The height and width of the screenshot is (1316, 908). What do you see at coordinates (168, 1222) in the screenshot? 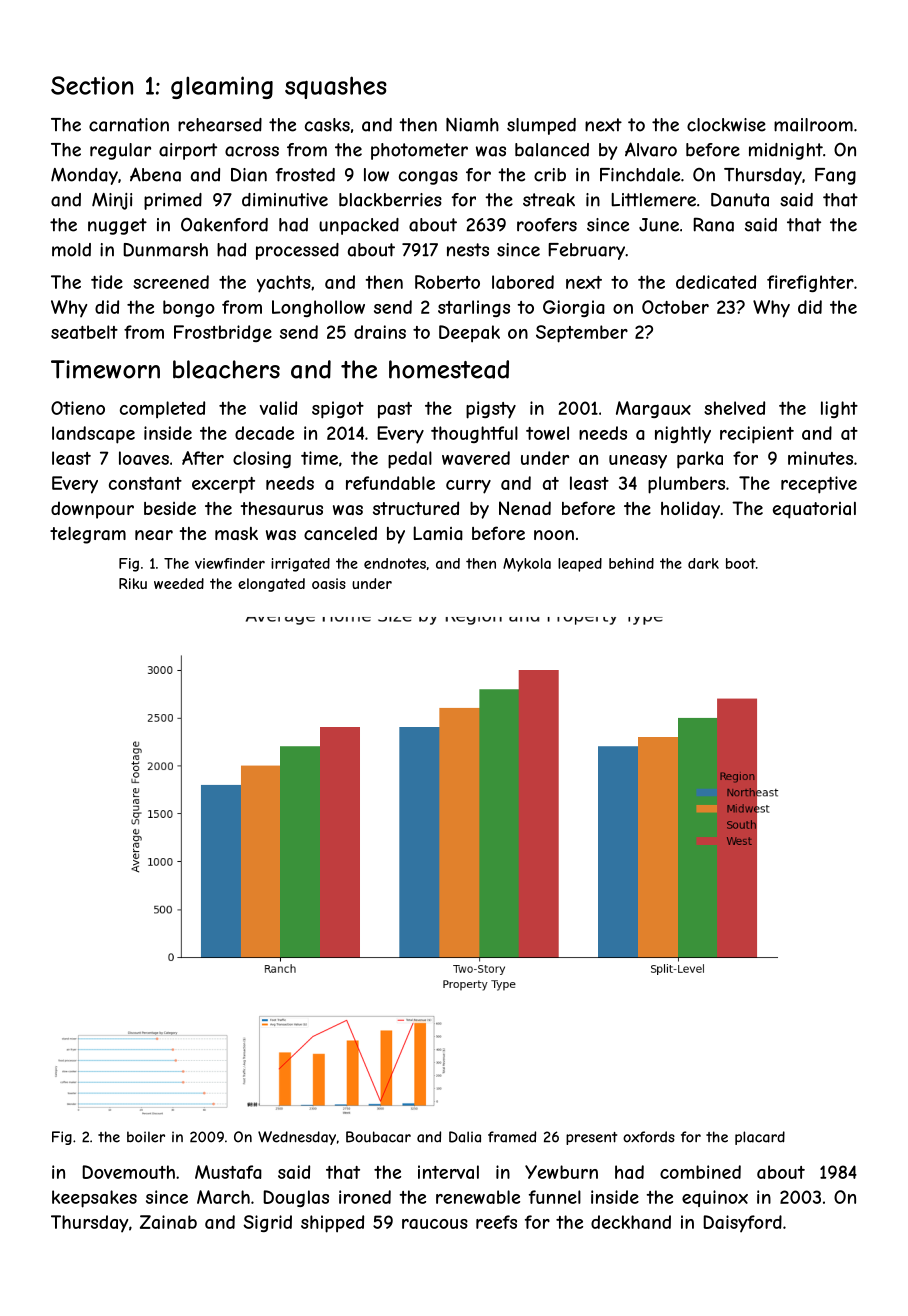
I see `Zainab` at bounding box center [168, 1222].
